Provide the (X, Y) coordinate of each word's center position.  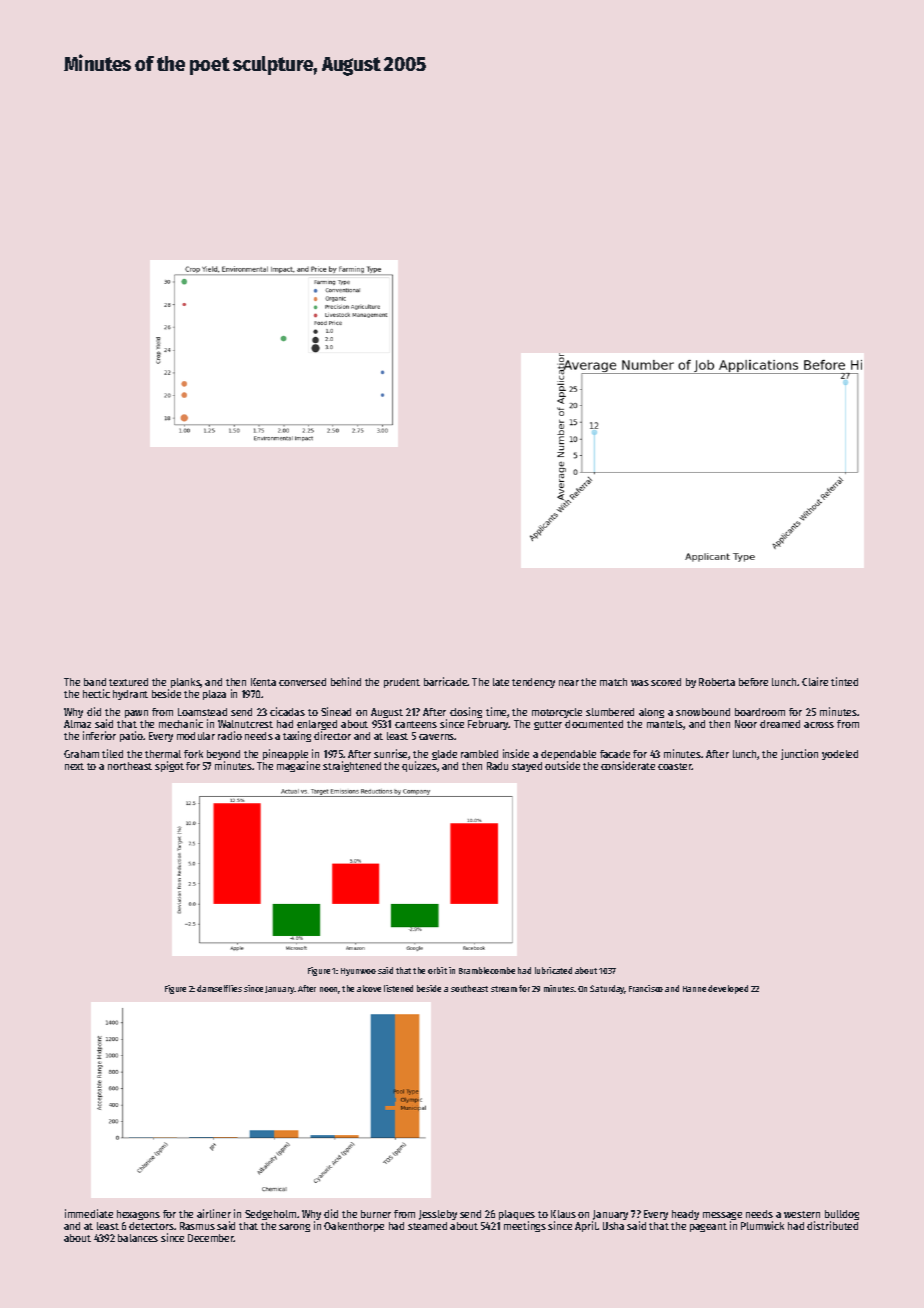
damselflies (219, 988)
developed (728, 989)
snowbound (703, 712)
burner (376, 1214)
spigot (169, 766)
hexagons (138, 1215)
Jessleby (438, 1215)
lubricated (553, 970)
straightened (352, 766)
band (95, 682)
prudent (402, 683)
